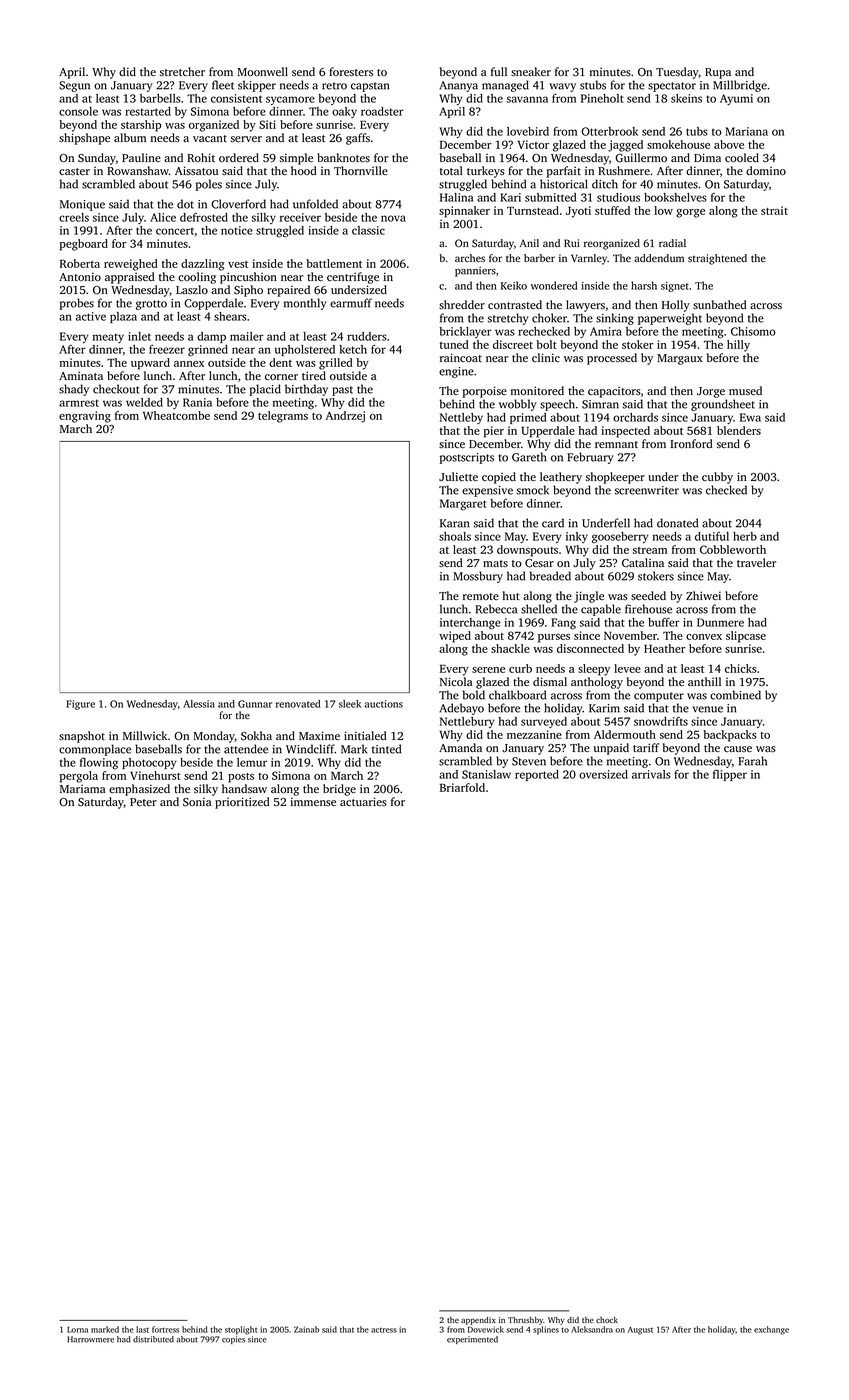 The width and height of the screenshot is (849, 1400). Describe the element at coordinates (526, 1321) in the screenshot. I see `Thrushby` at that location.
